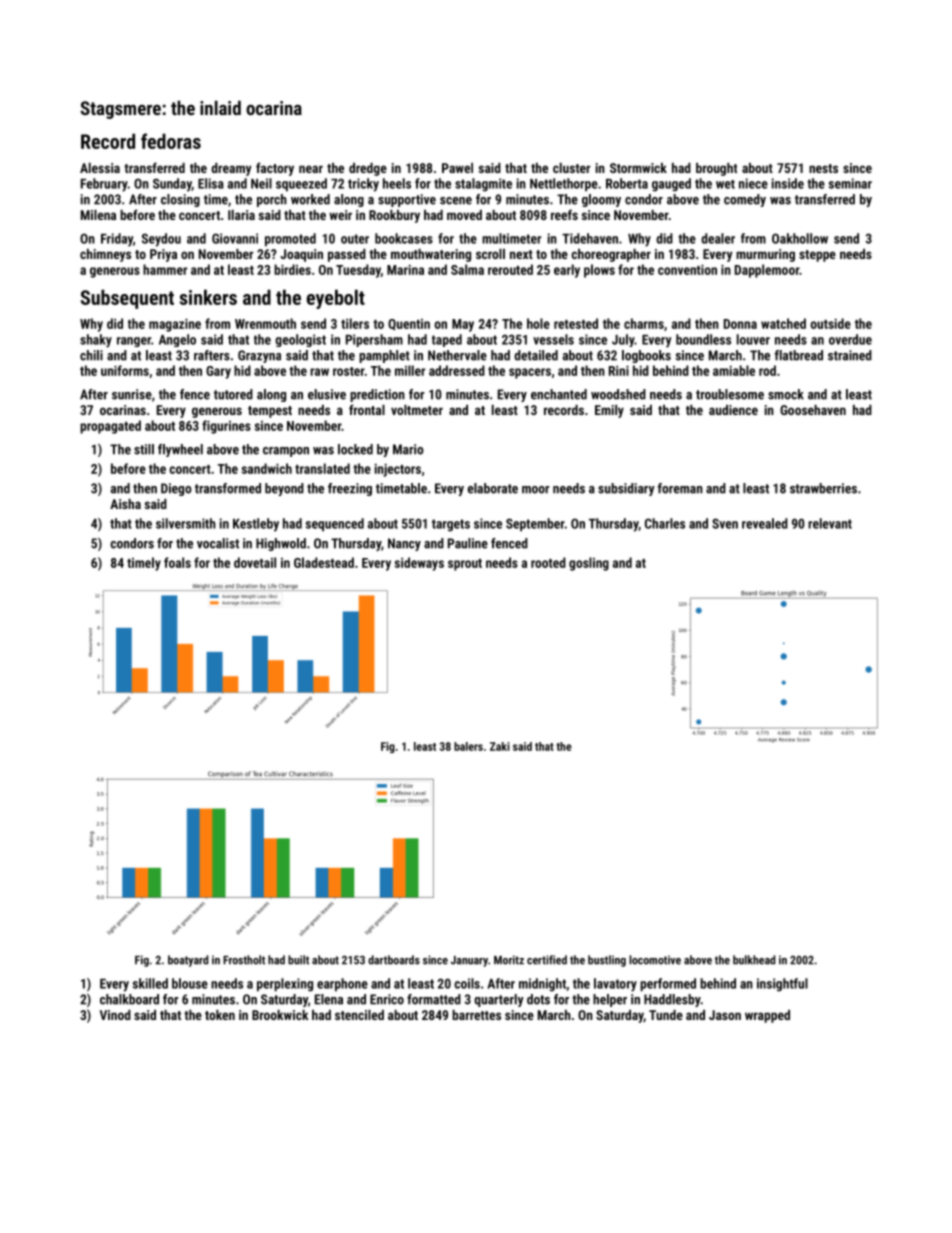  Describe the element at coordinates (171, 141) in the document. I see `fedoras` at that location.
